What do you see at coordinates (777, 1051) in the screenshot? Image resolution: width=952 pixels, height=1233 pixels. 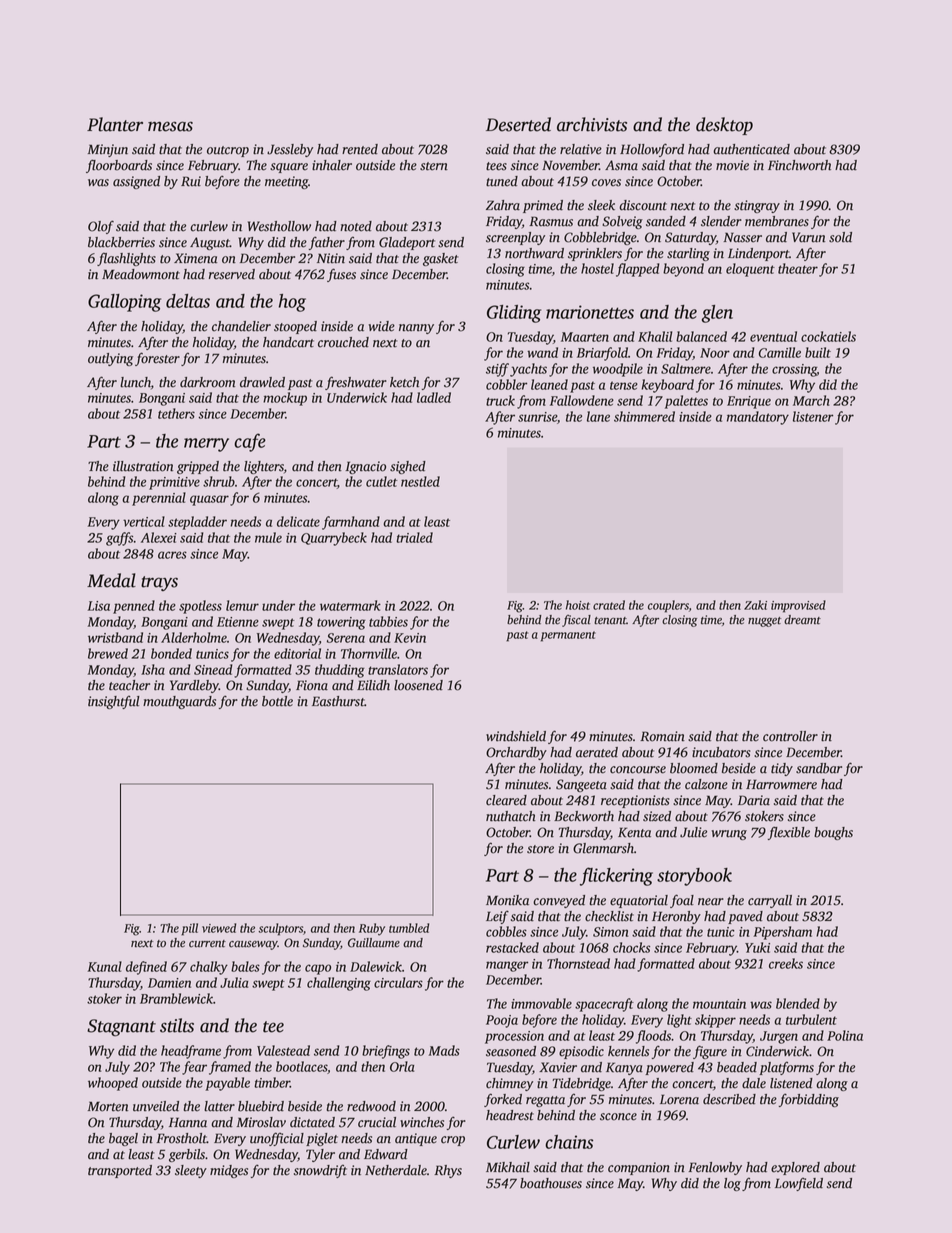 I see `Cinderwick` at bounding box center [777, 1051].
